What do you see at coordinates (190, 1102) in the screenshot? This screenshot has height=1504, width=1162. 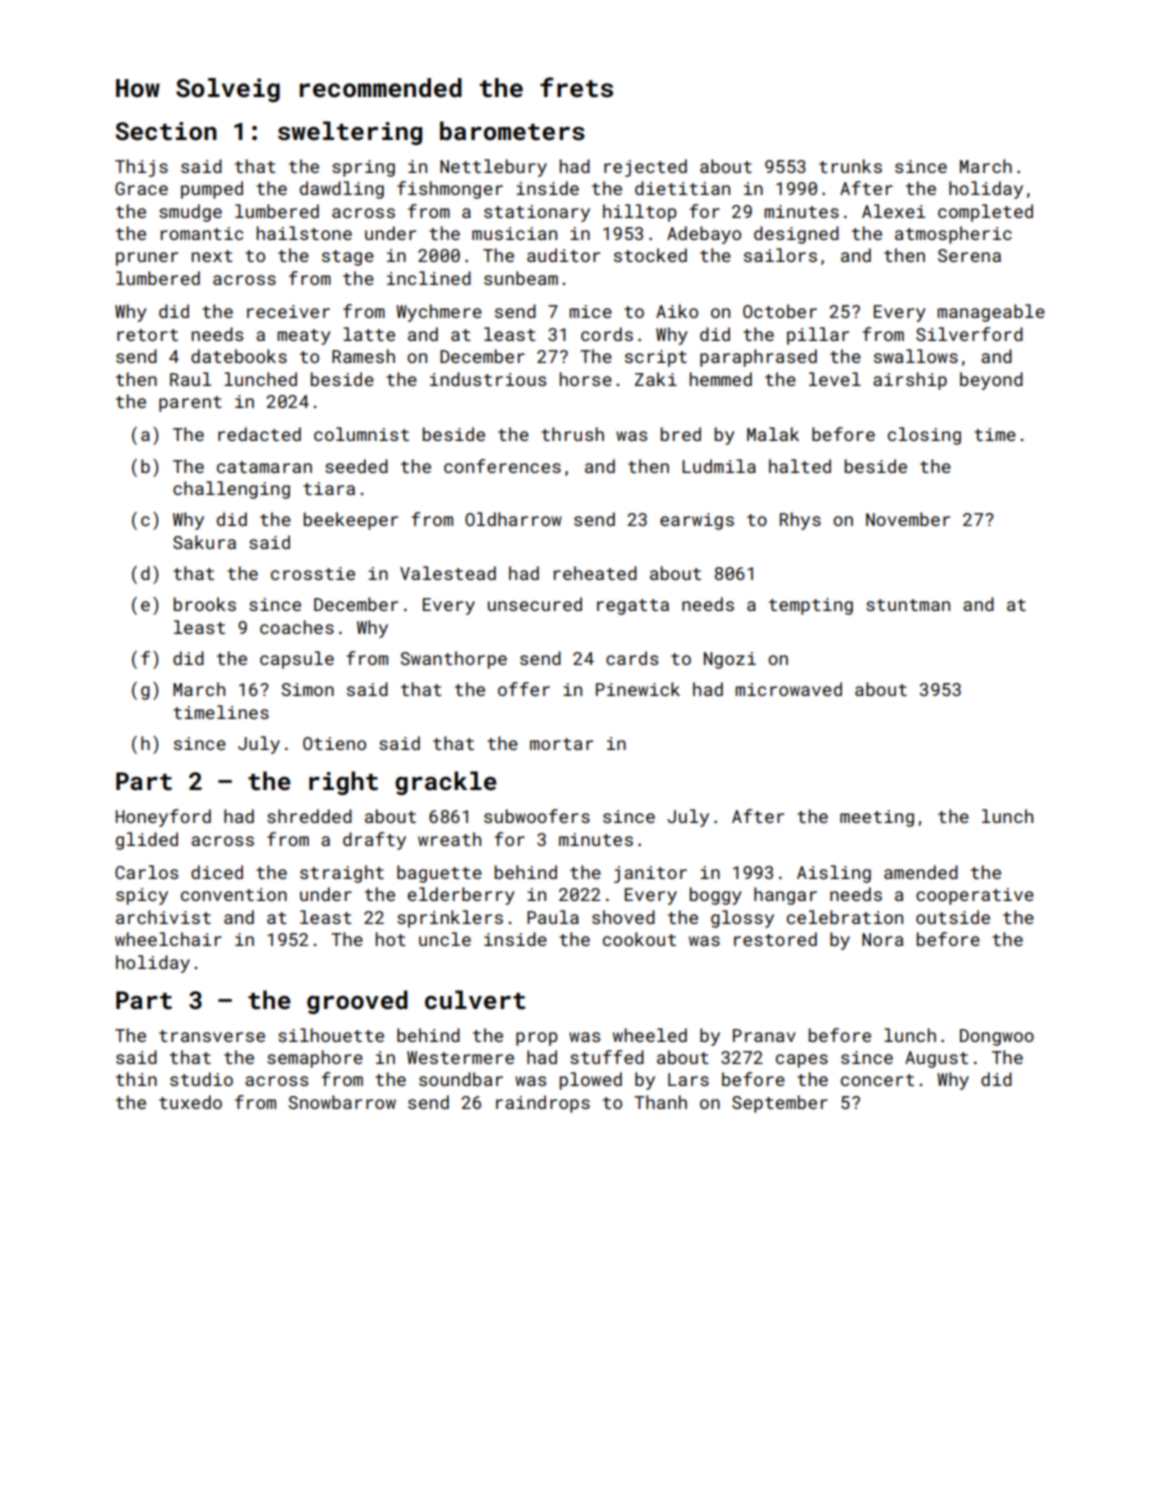 I see `tuxedo` at bounding box center [190, 1102].
